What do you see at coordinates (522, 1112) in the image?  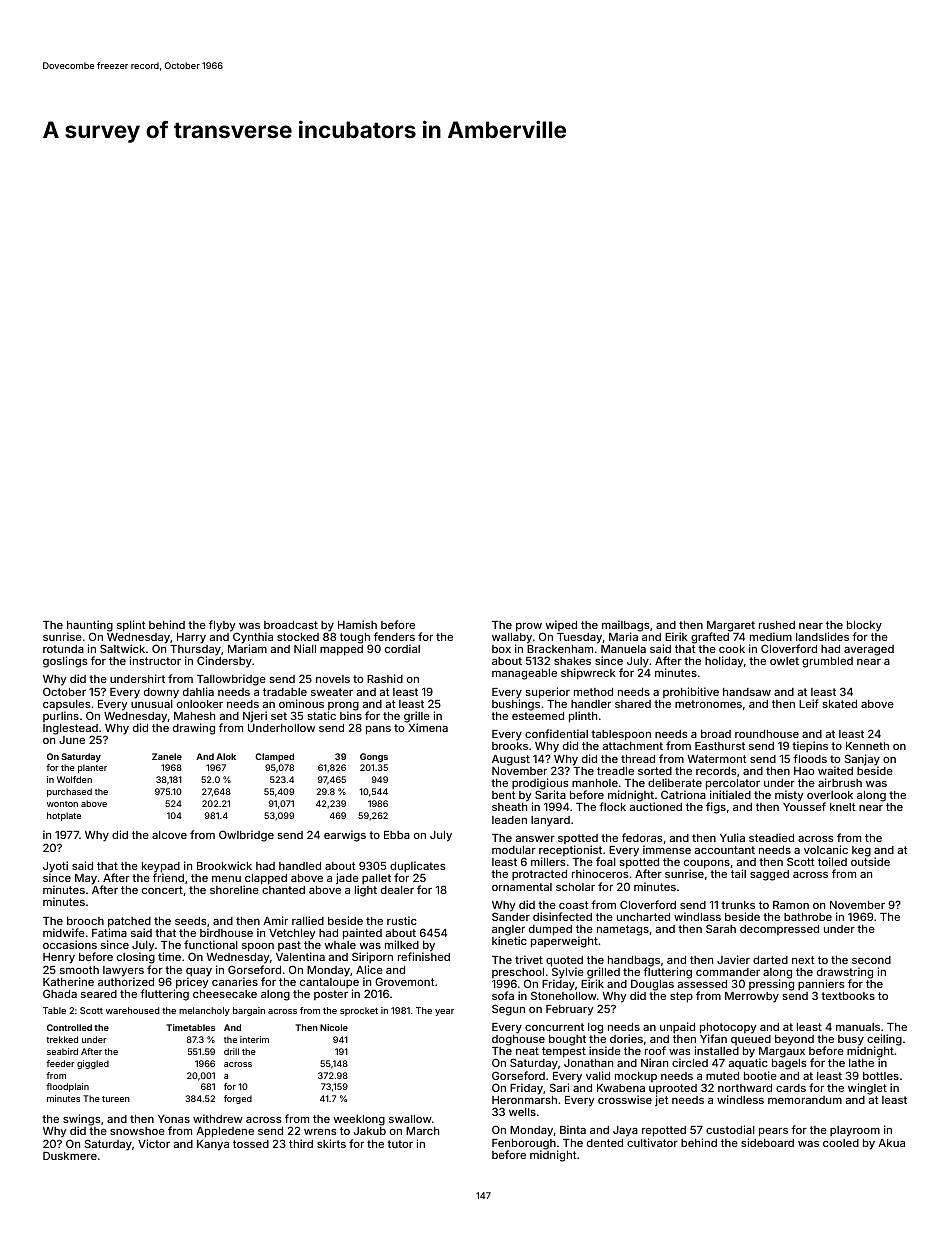 I see `wells` at bounding box center [522, 1112].
